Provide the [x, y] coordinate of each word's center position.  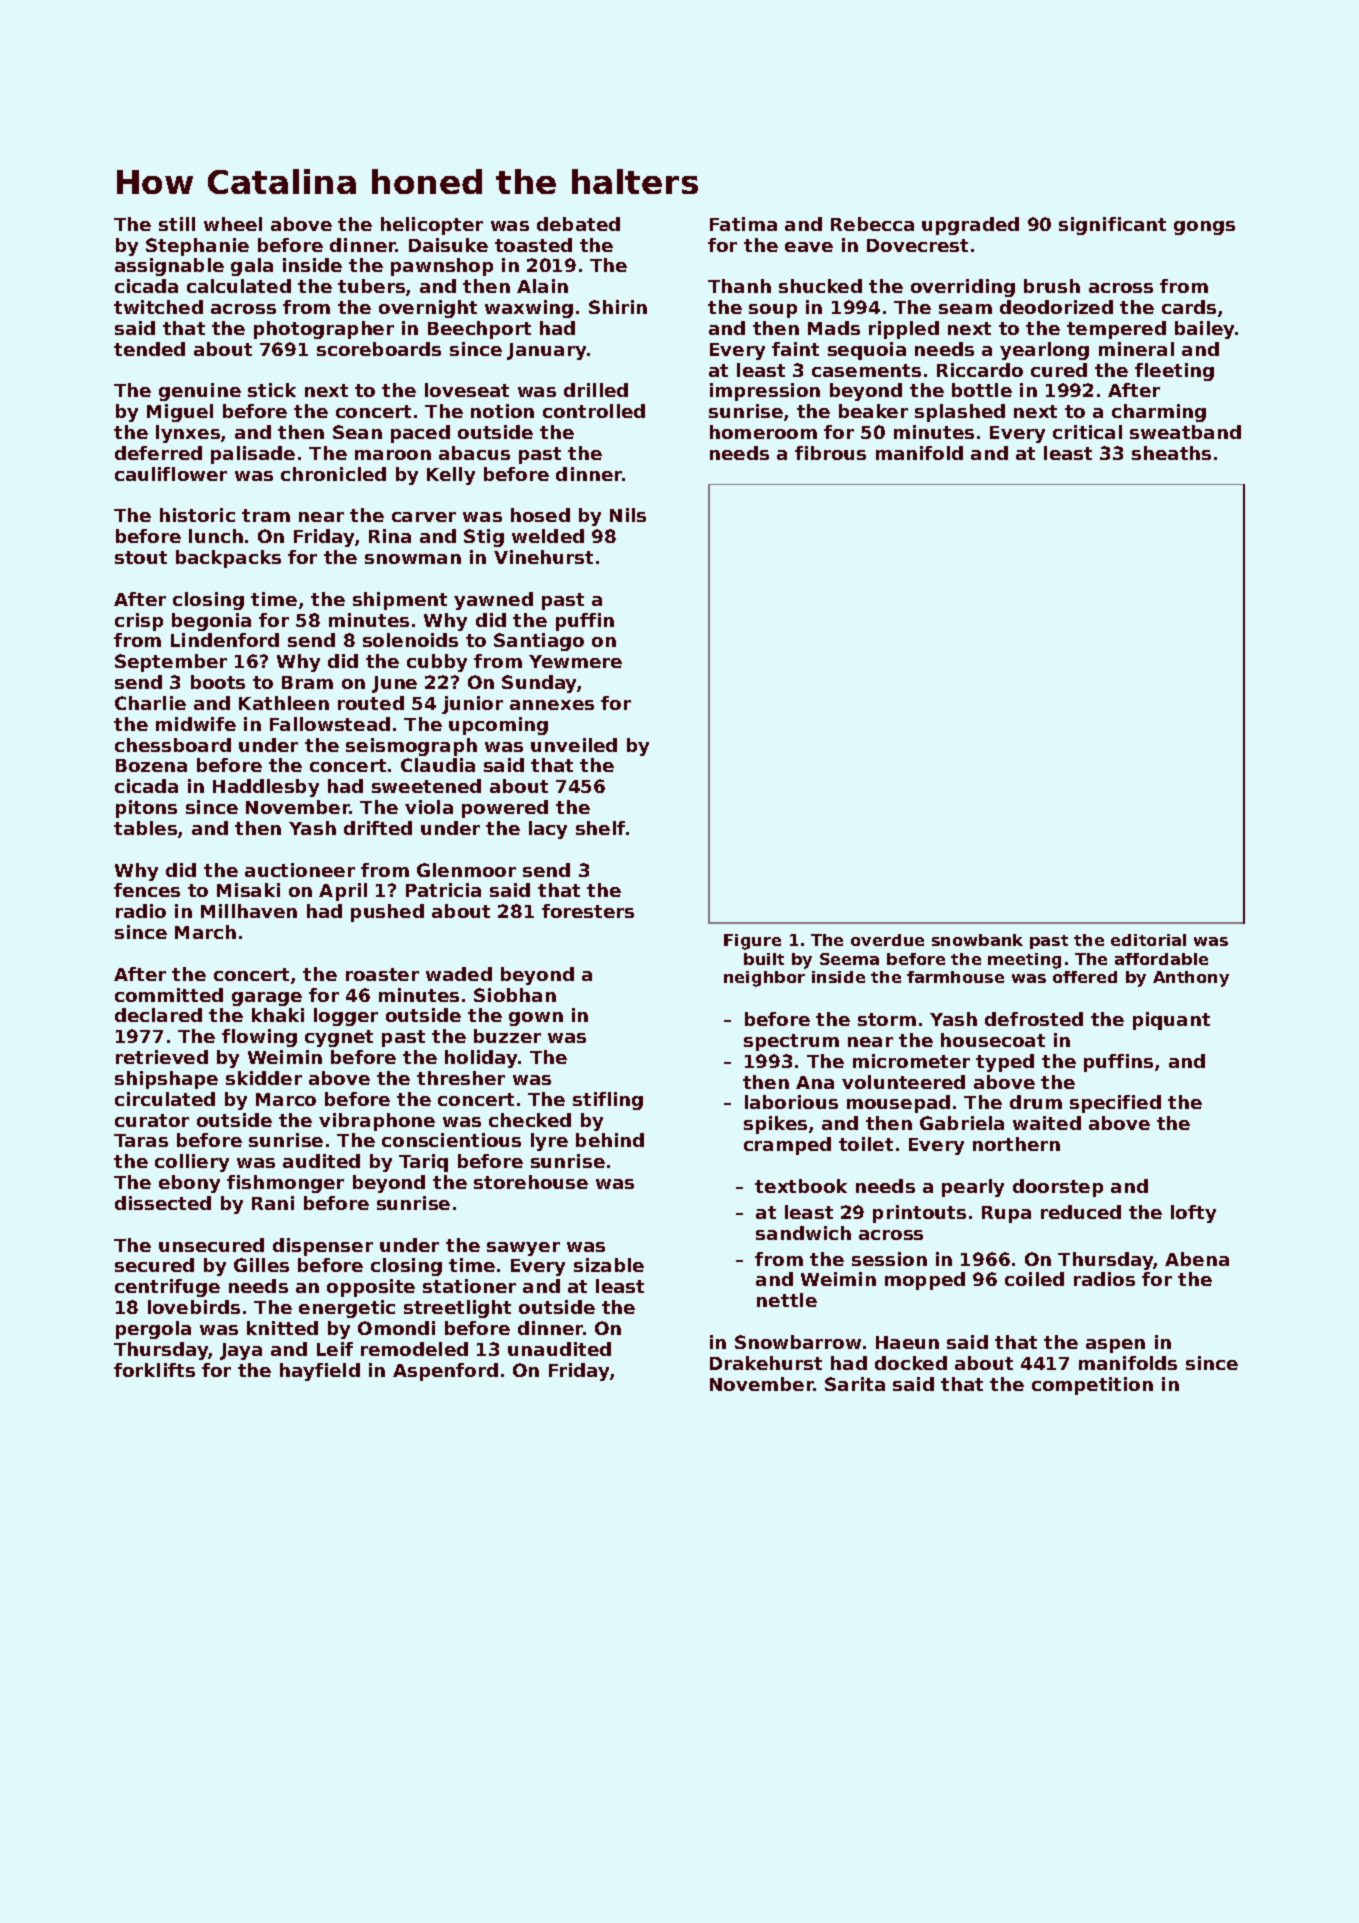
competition [1092, 1386]
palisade [253, 455]
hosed [540, 515]
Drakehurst [766, 1363]
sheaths [1171, 453]
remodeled [414, 1349]
